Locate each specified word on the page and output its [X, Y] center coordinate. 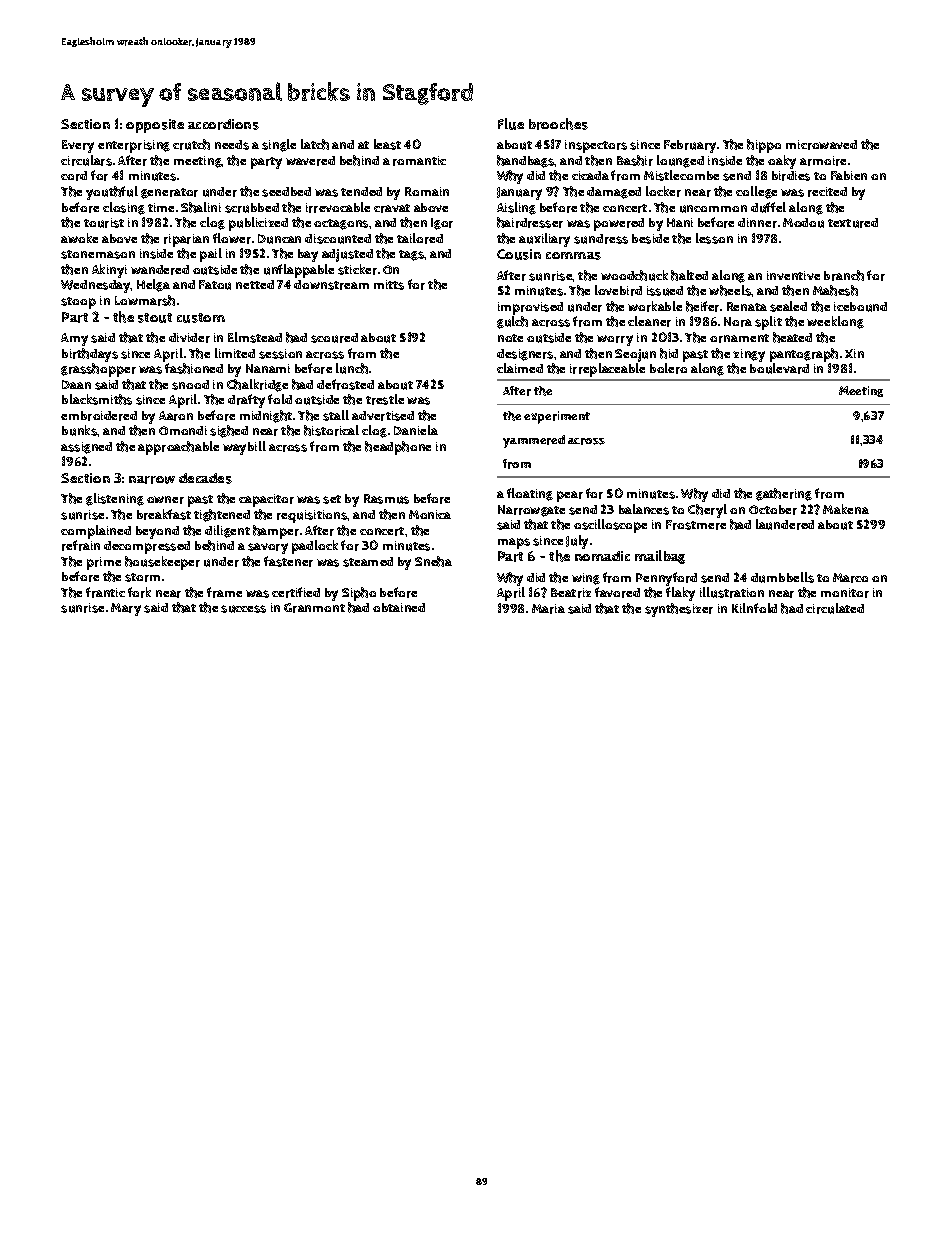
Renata [747, 306]
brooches [558, 124]
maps [514, 543]
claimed [520, 368]
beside [650, 239]
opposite [155, 126]
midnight [266, 416]
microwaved [821, 145]
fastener [288, 561]
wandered [160, 270]
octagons [341, 224]
